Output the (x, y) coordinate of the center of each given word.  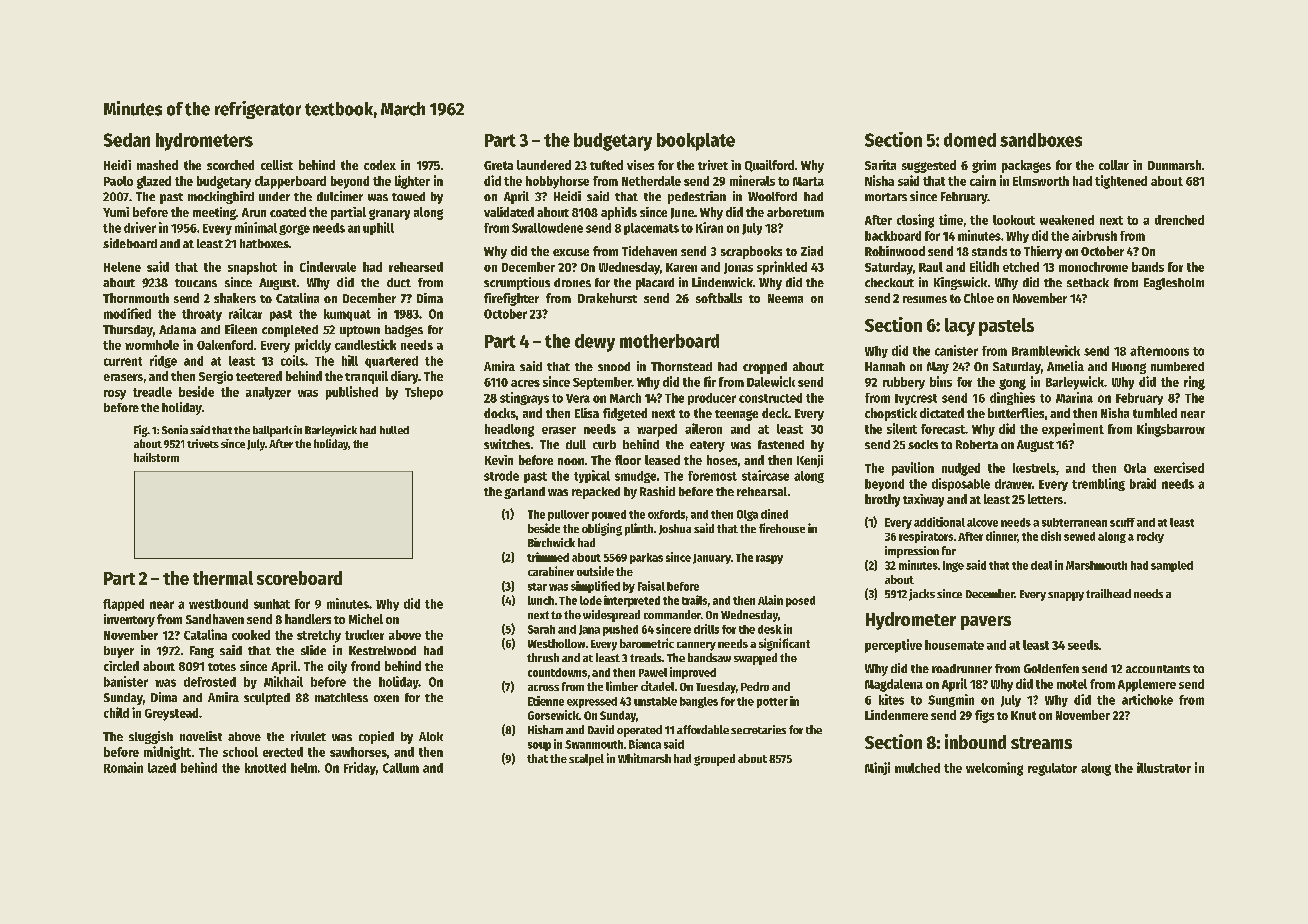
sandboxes (1041, 140)
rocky (1150, 537)
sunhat (272, 604)
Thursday (128, 331)
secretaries (758, 729)
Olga (747, 515)
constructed (770, 398)
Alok (431, 736)
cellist (277, 165)
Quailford (769, 166)
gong (1012, 384)
